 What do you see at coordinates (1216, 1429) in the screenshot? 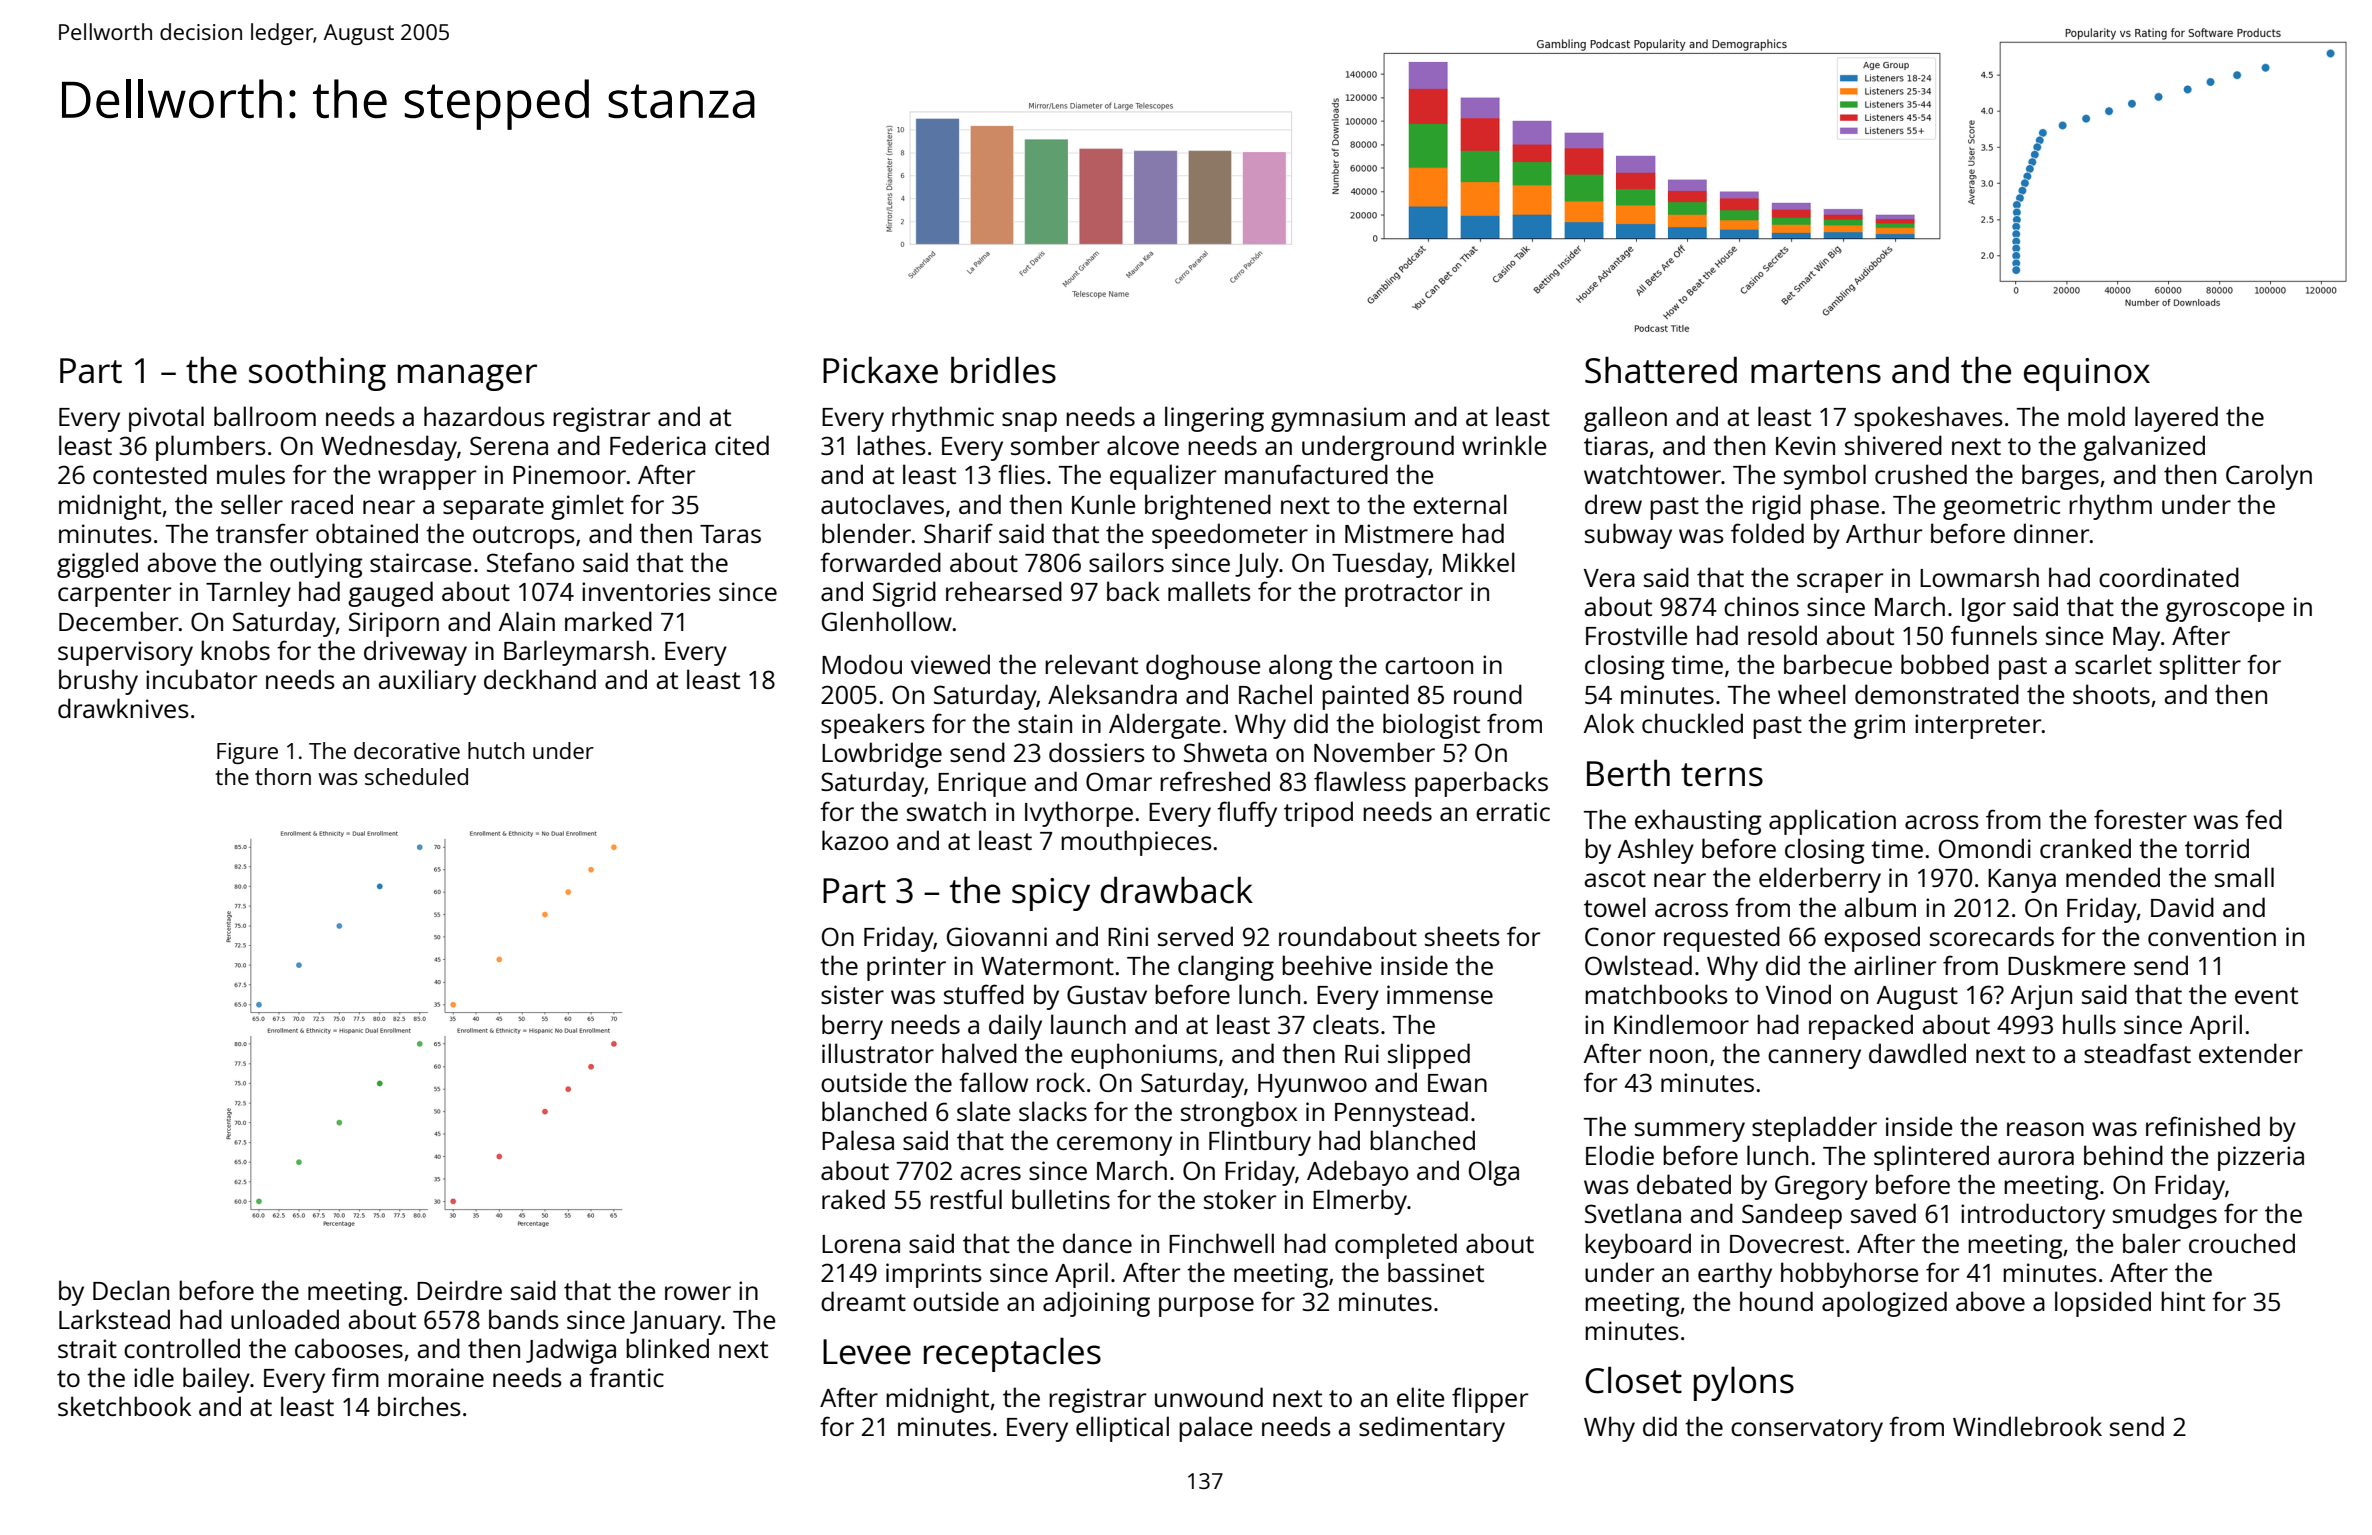
I see `palace` at bounding box center [1216, 1429].
